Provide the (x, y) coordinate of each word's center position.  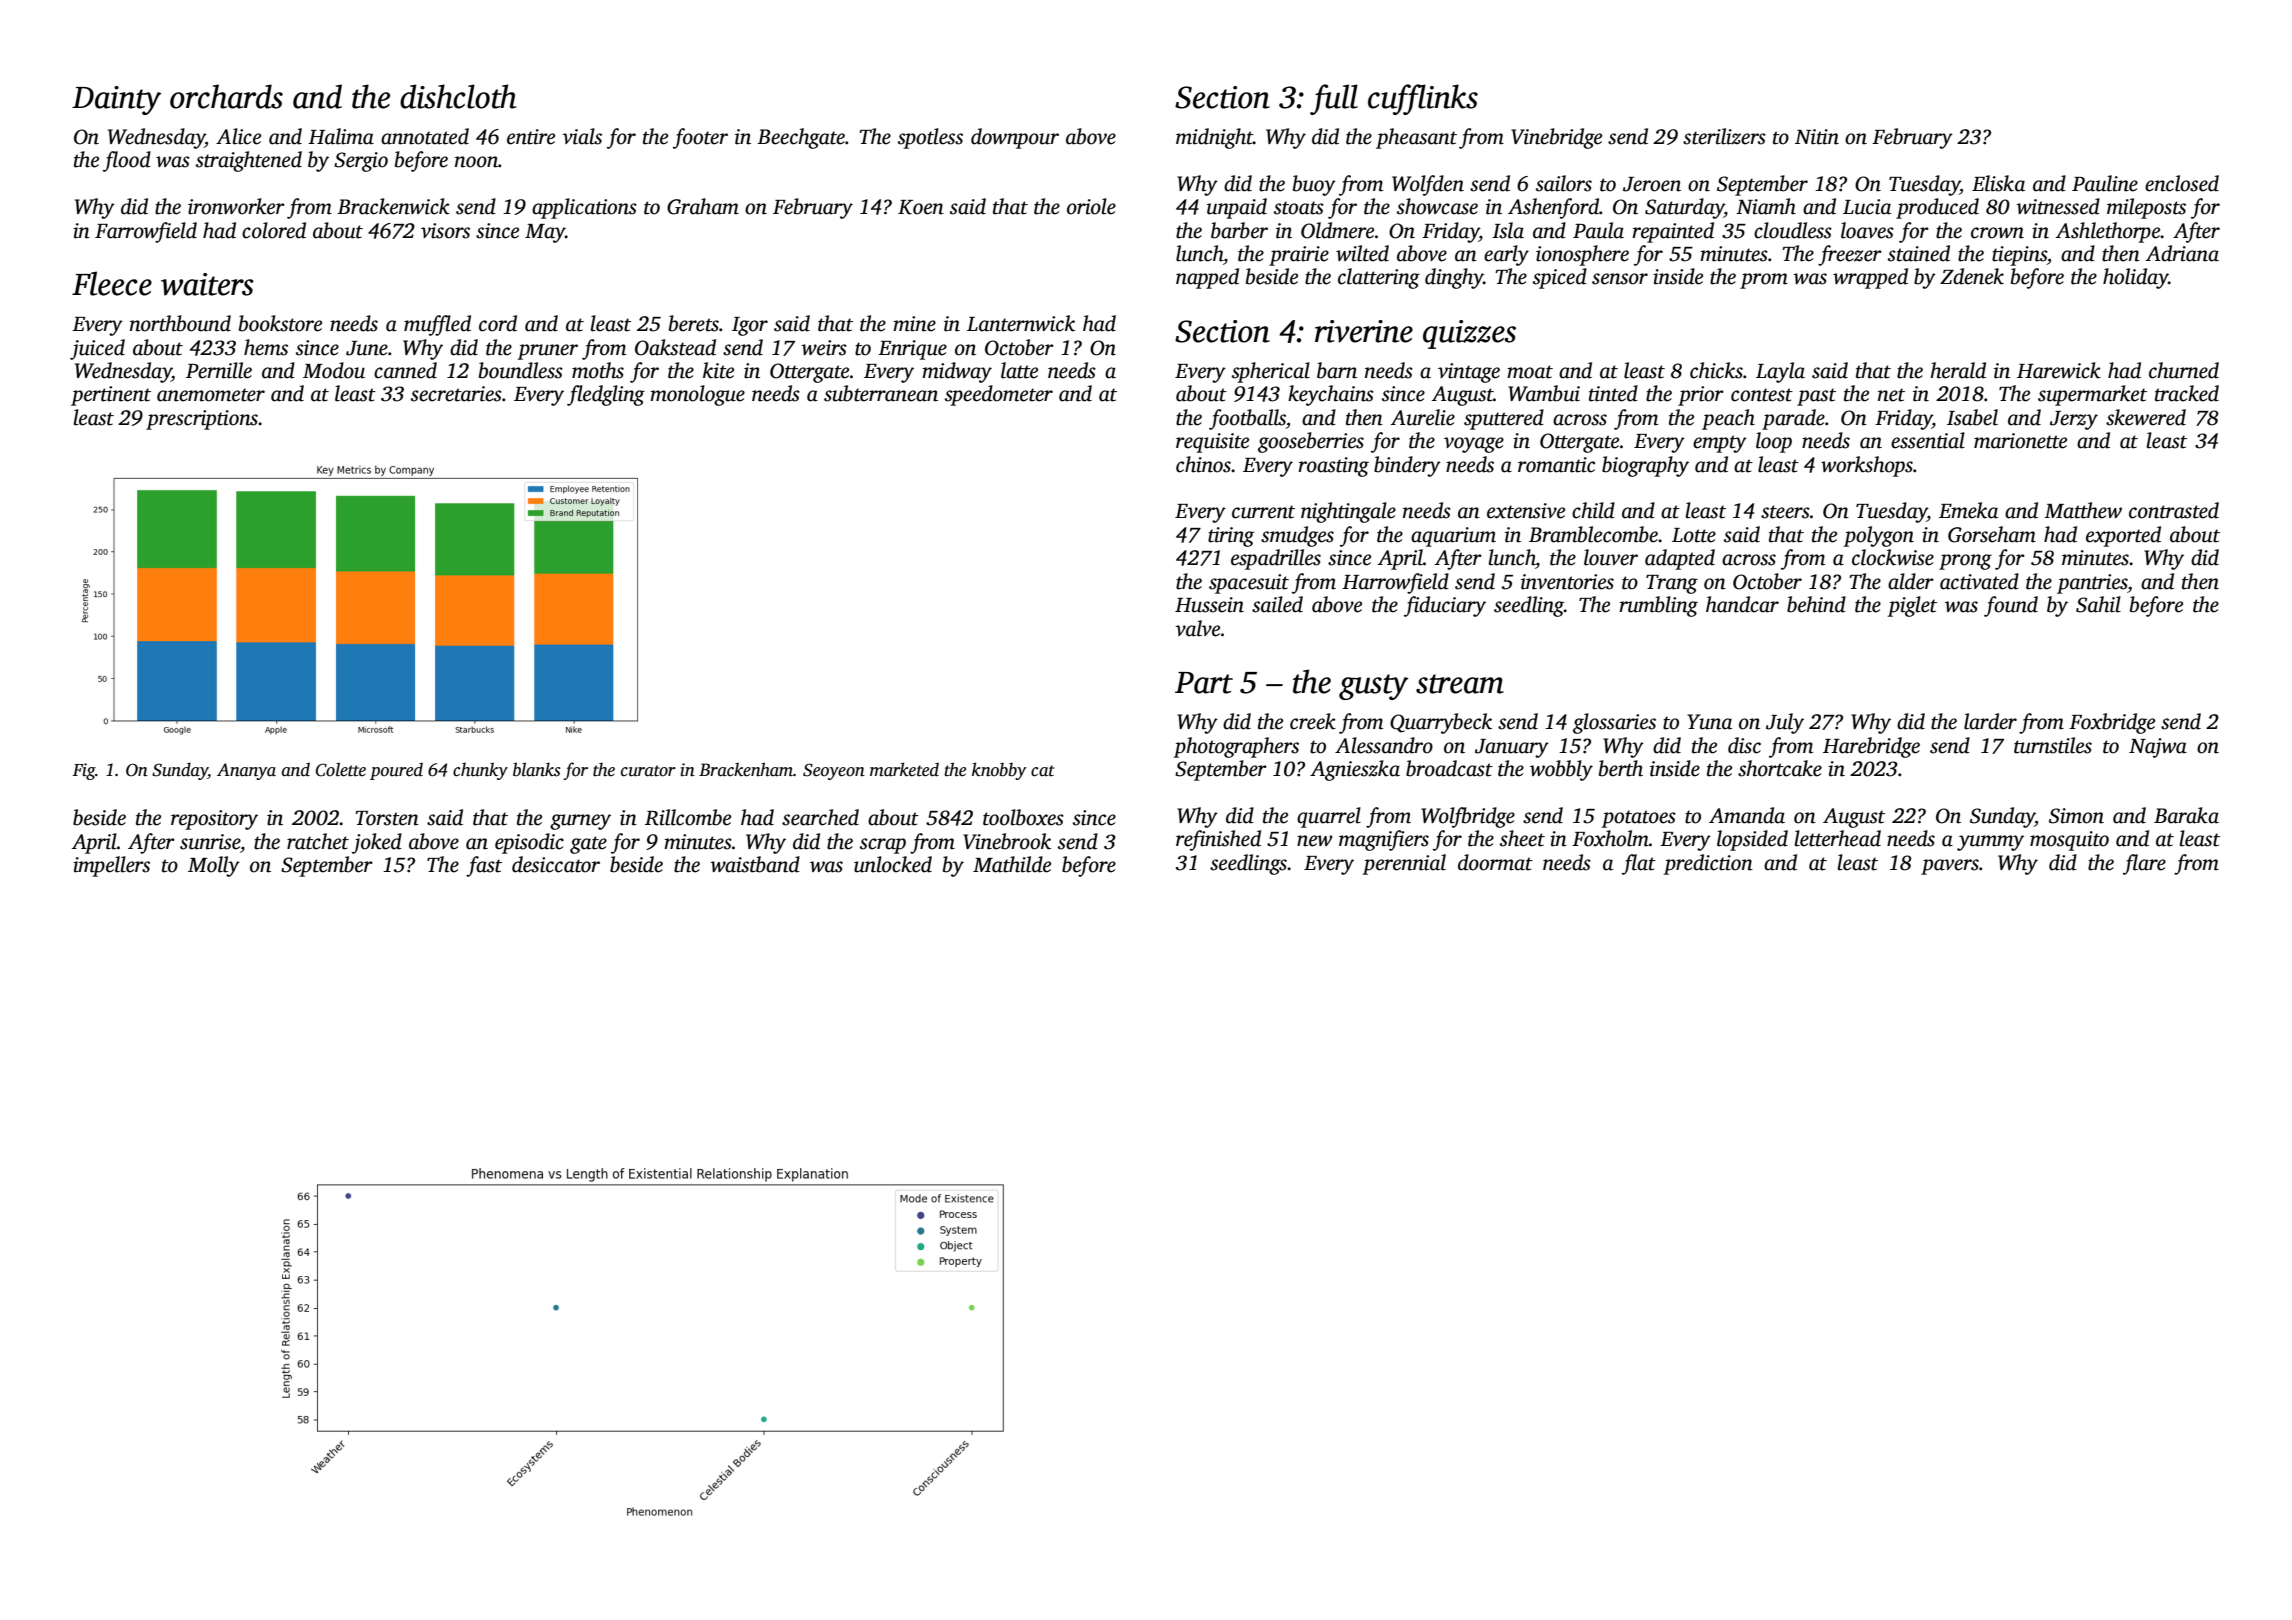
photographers (1236, 747)
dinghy (1454, 278)
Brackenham (746, 769)
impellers (111, 866)
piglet (1912, 606)
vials (582, 136)
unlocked (893, 864)
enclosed (2182, 183)
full (1334, 99)
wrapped (1870, 278)
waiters (207, 284)
